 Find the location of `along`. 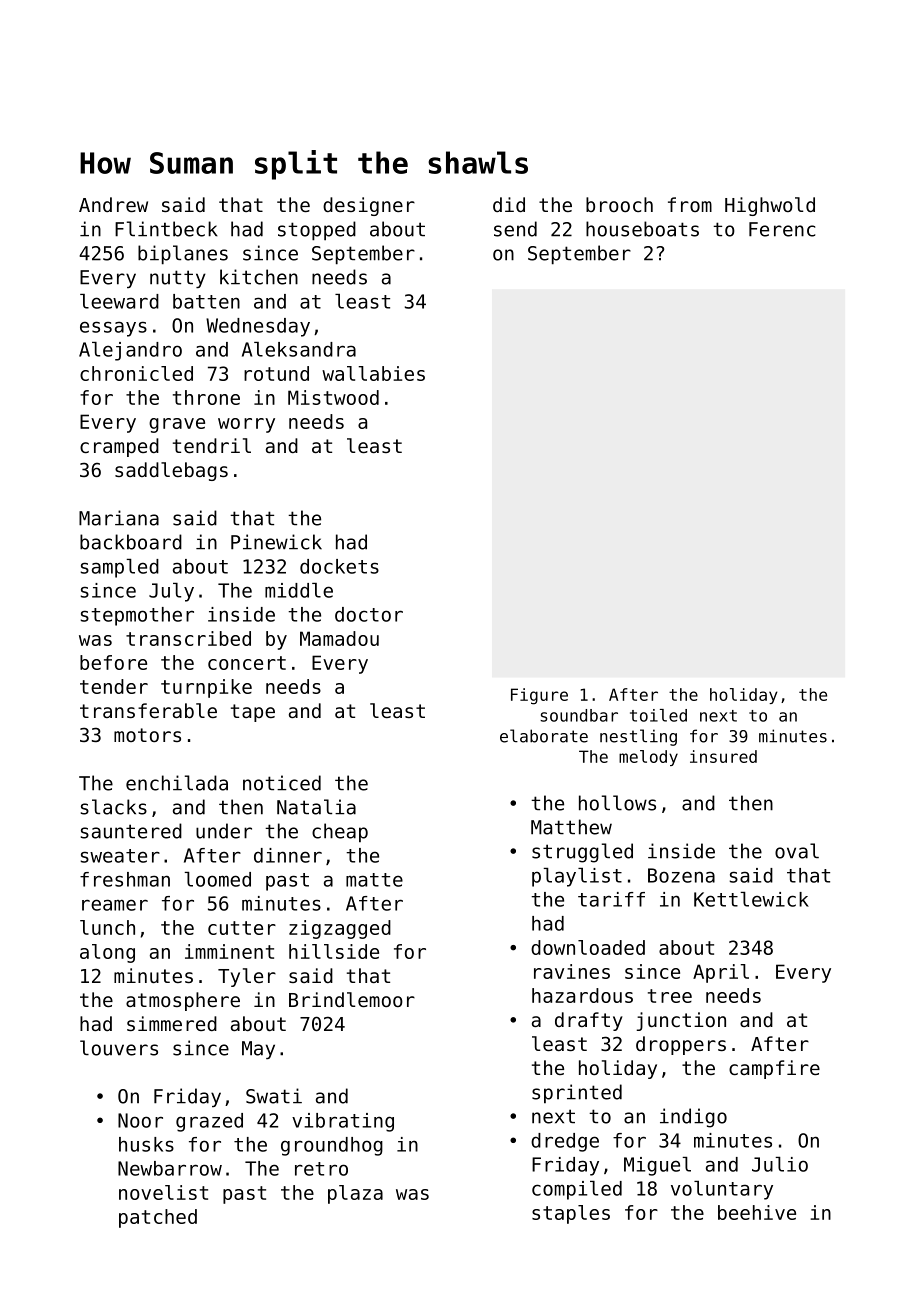

along is located at coordinates (107, 953).
